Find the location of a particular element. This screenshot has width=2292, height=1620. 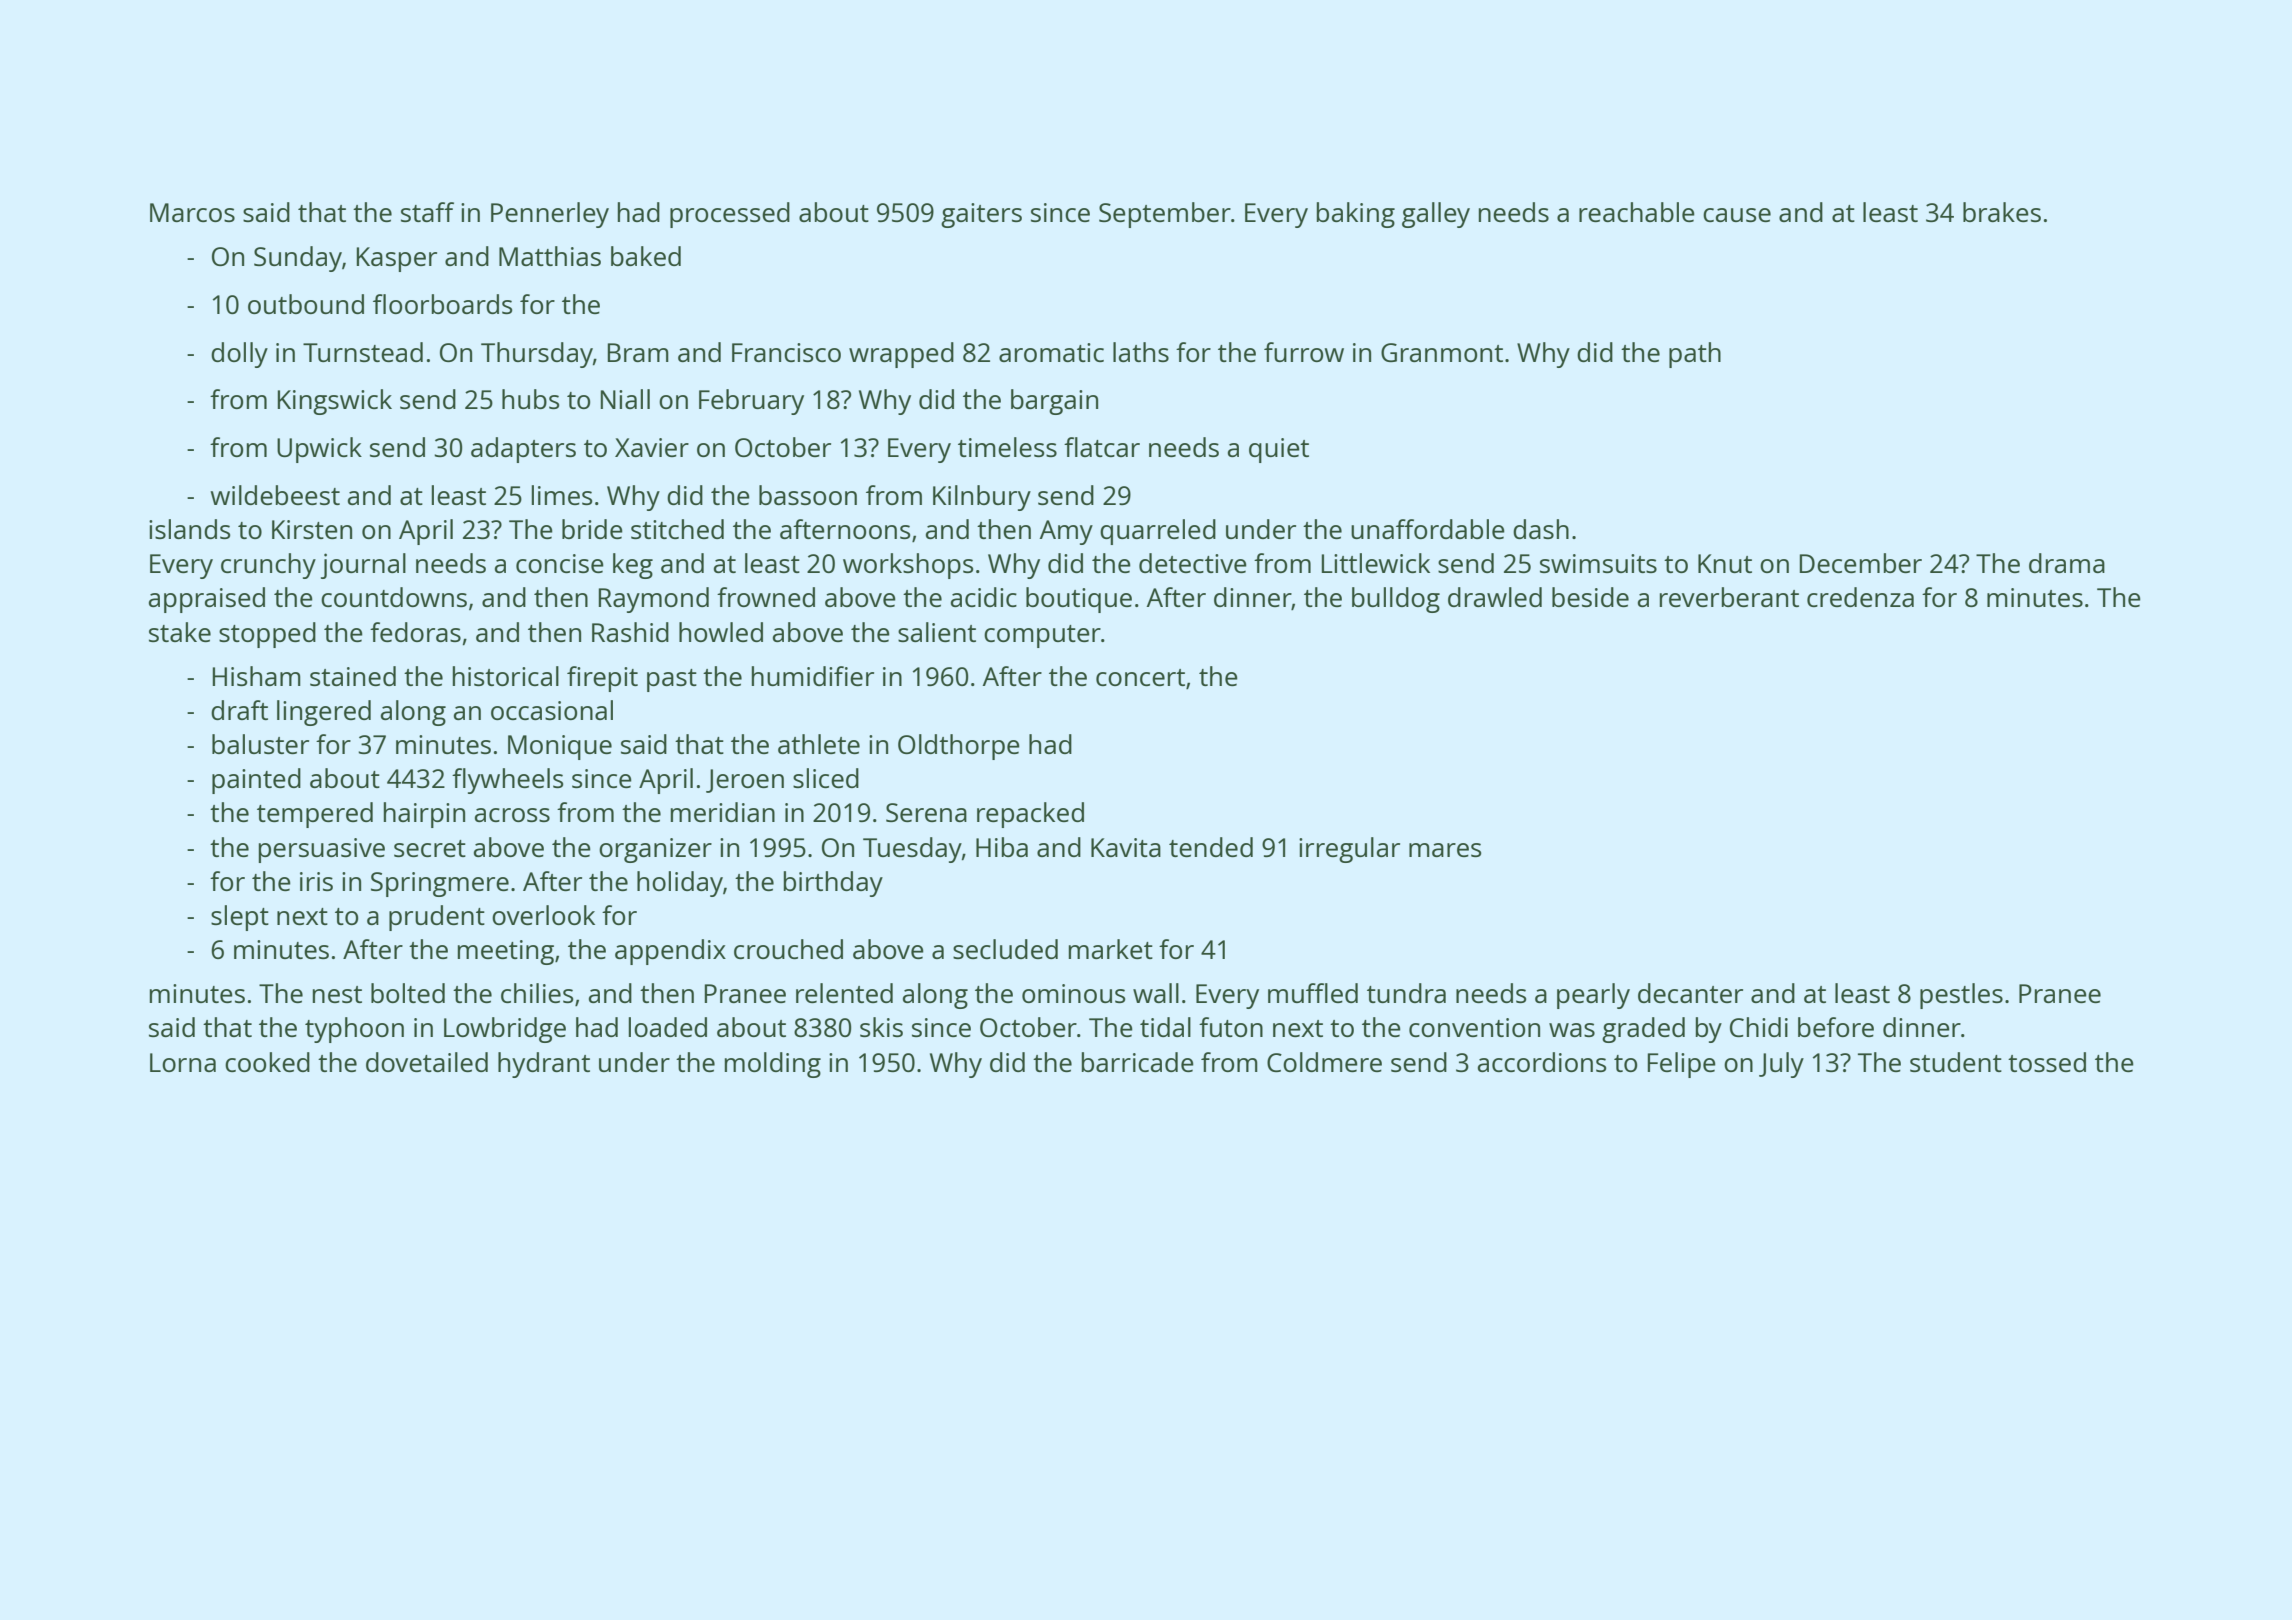

bulldog is located at coordinates (1396, 600).
